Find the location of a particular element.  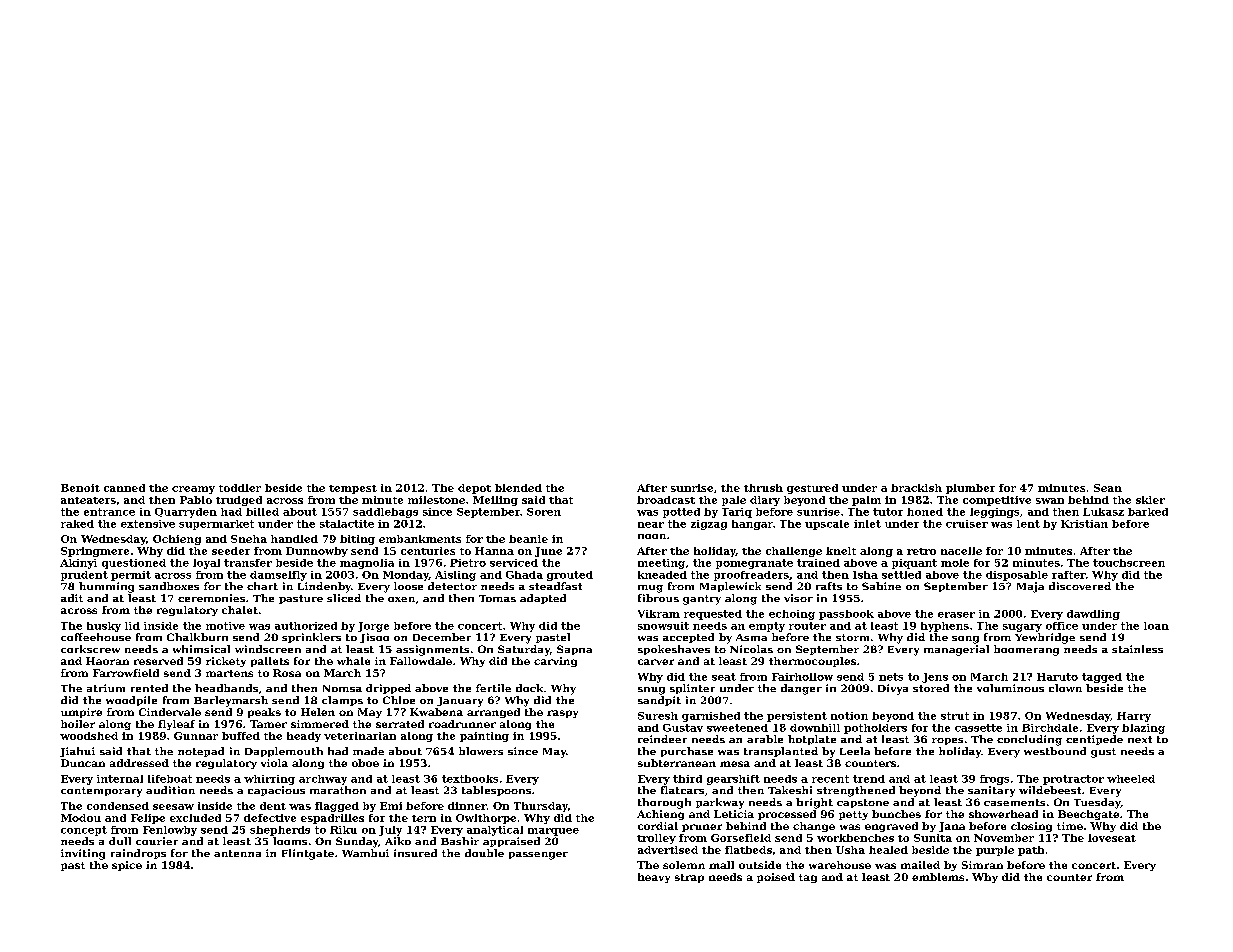

saddlebags is located at coordinates (385, 513).
